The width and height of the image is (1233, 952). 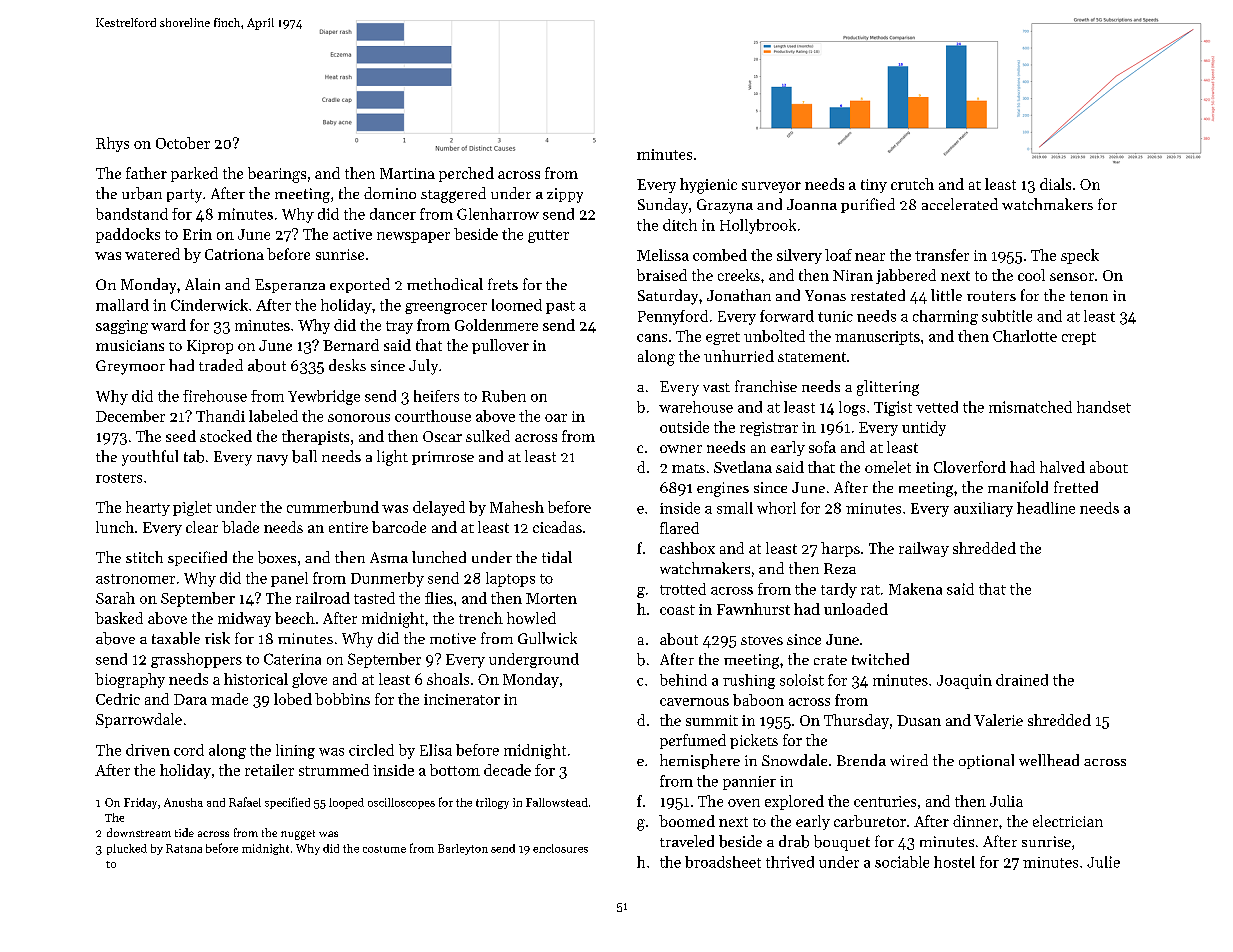 I want to click on hygienic, so click(x=708, y=186).
